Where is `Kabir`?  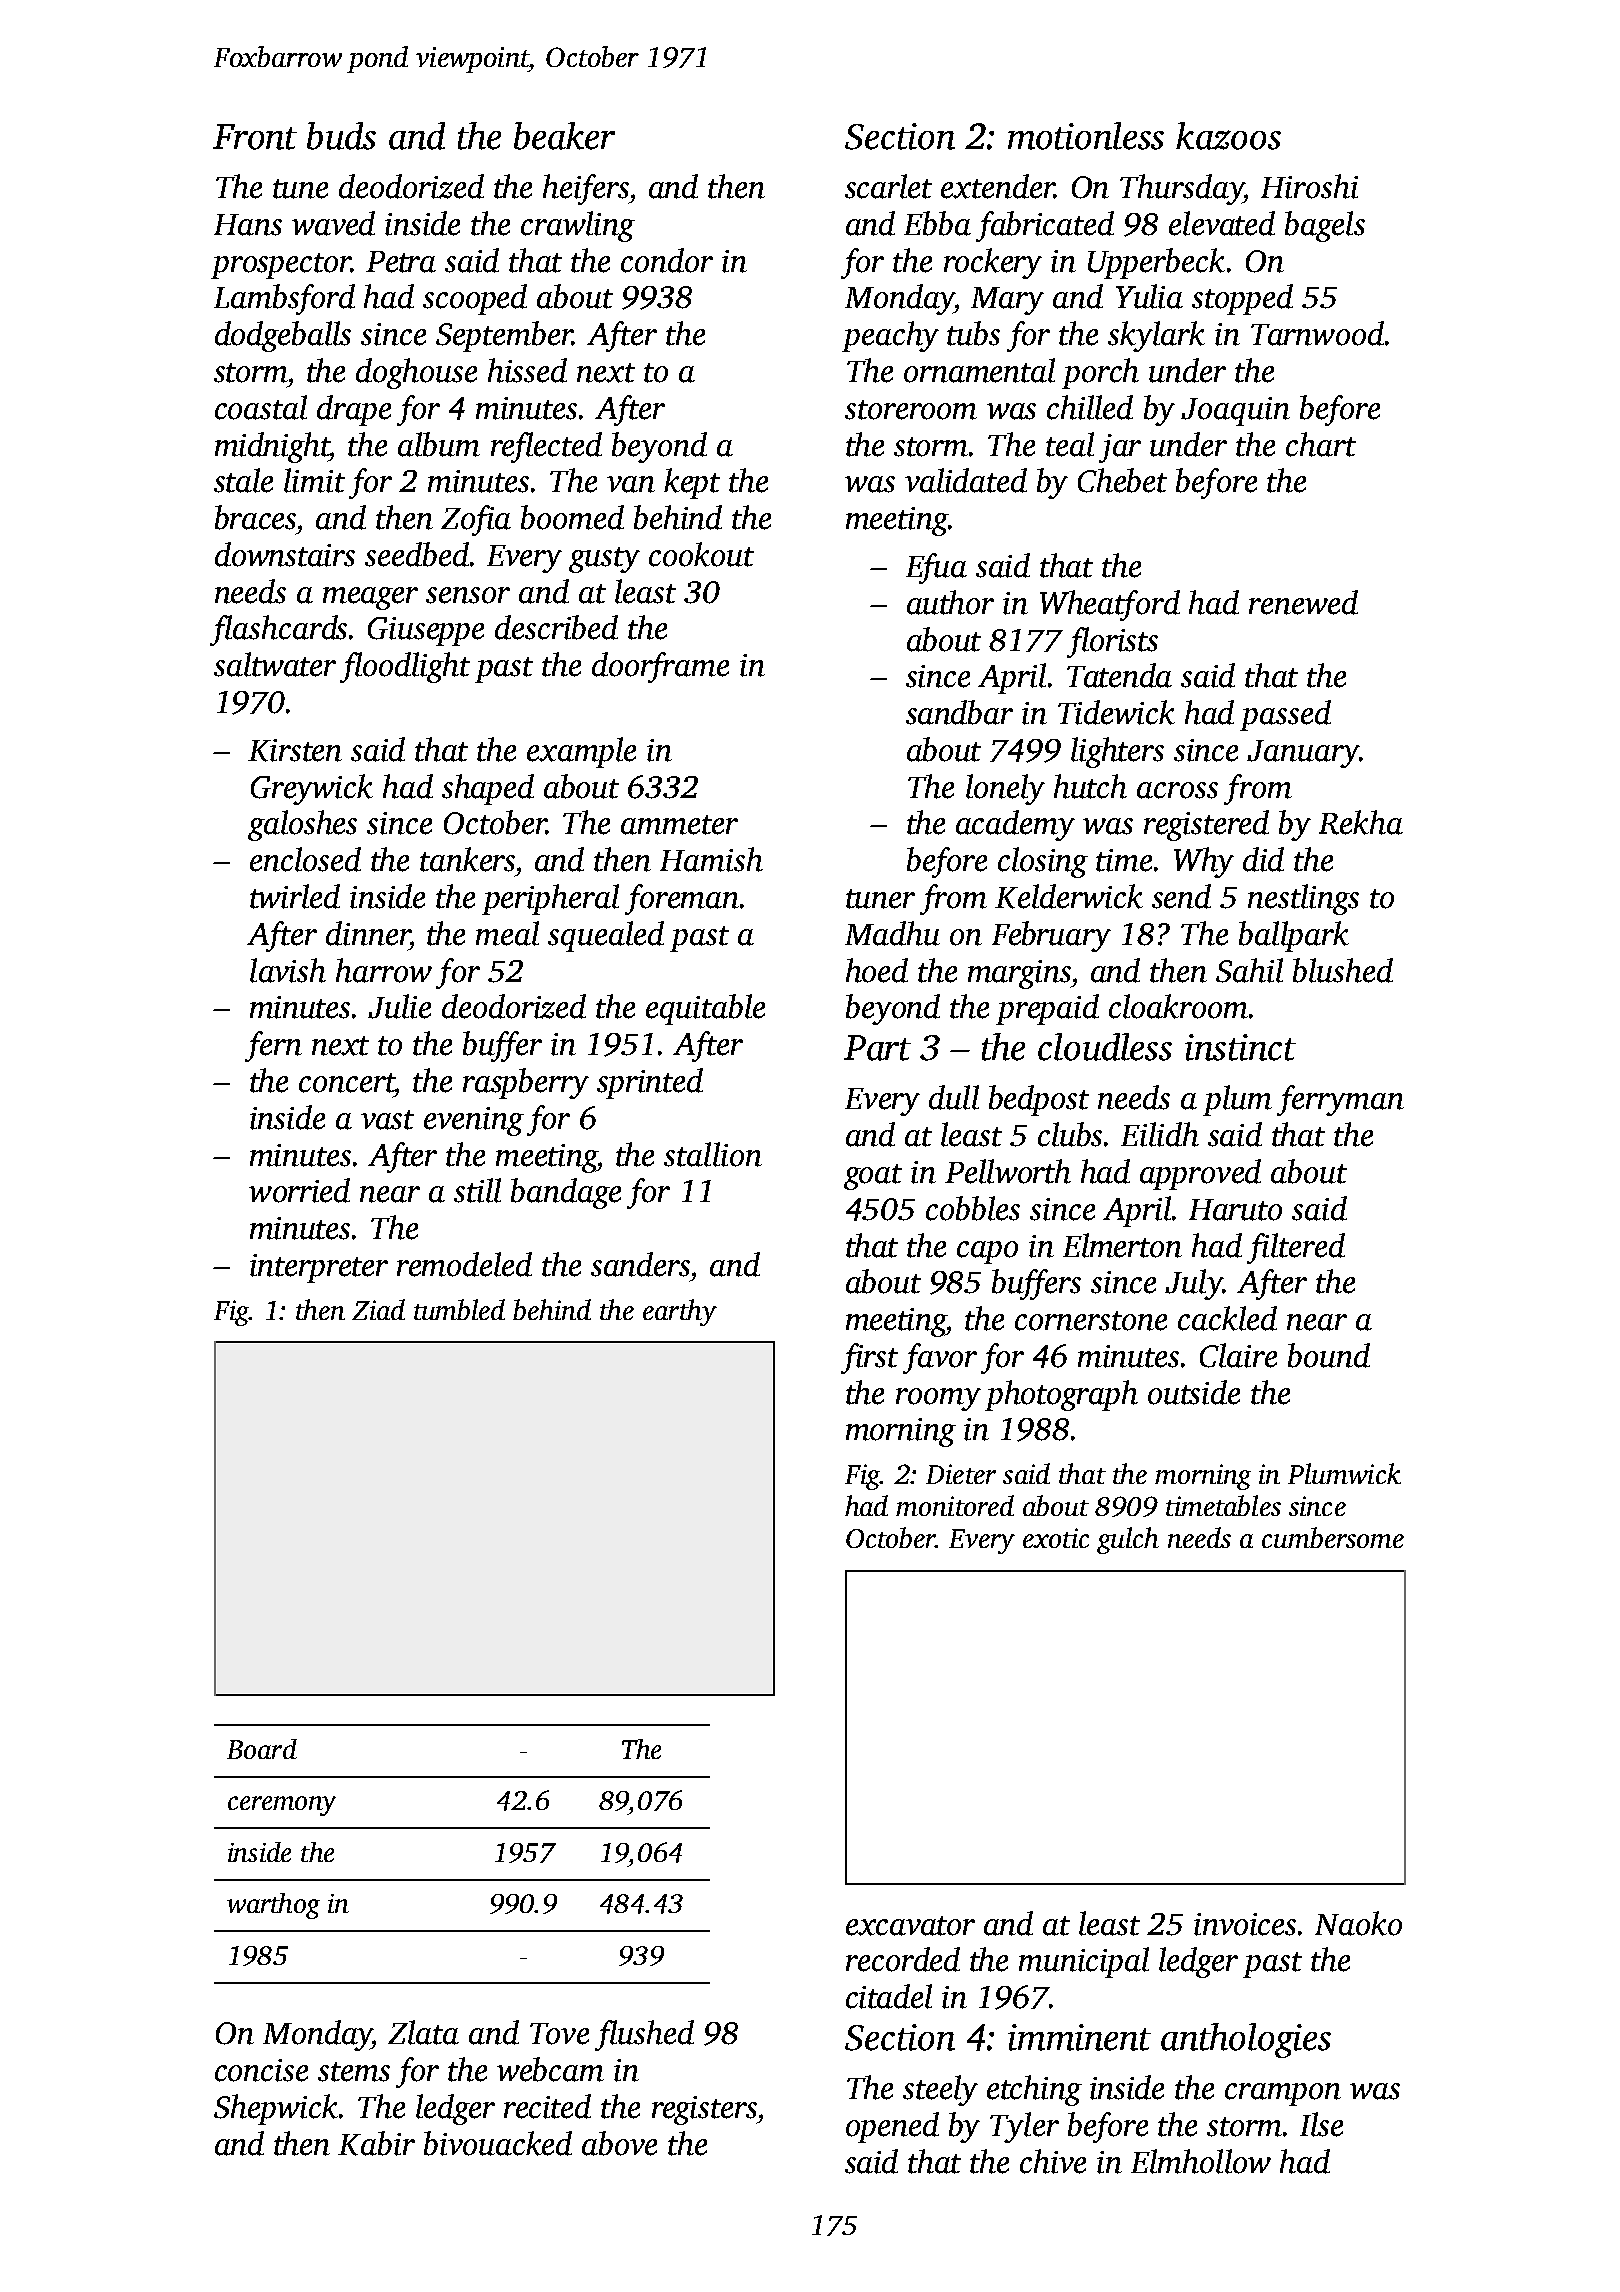 Kabir is located at coordinates (376, 2143).
